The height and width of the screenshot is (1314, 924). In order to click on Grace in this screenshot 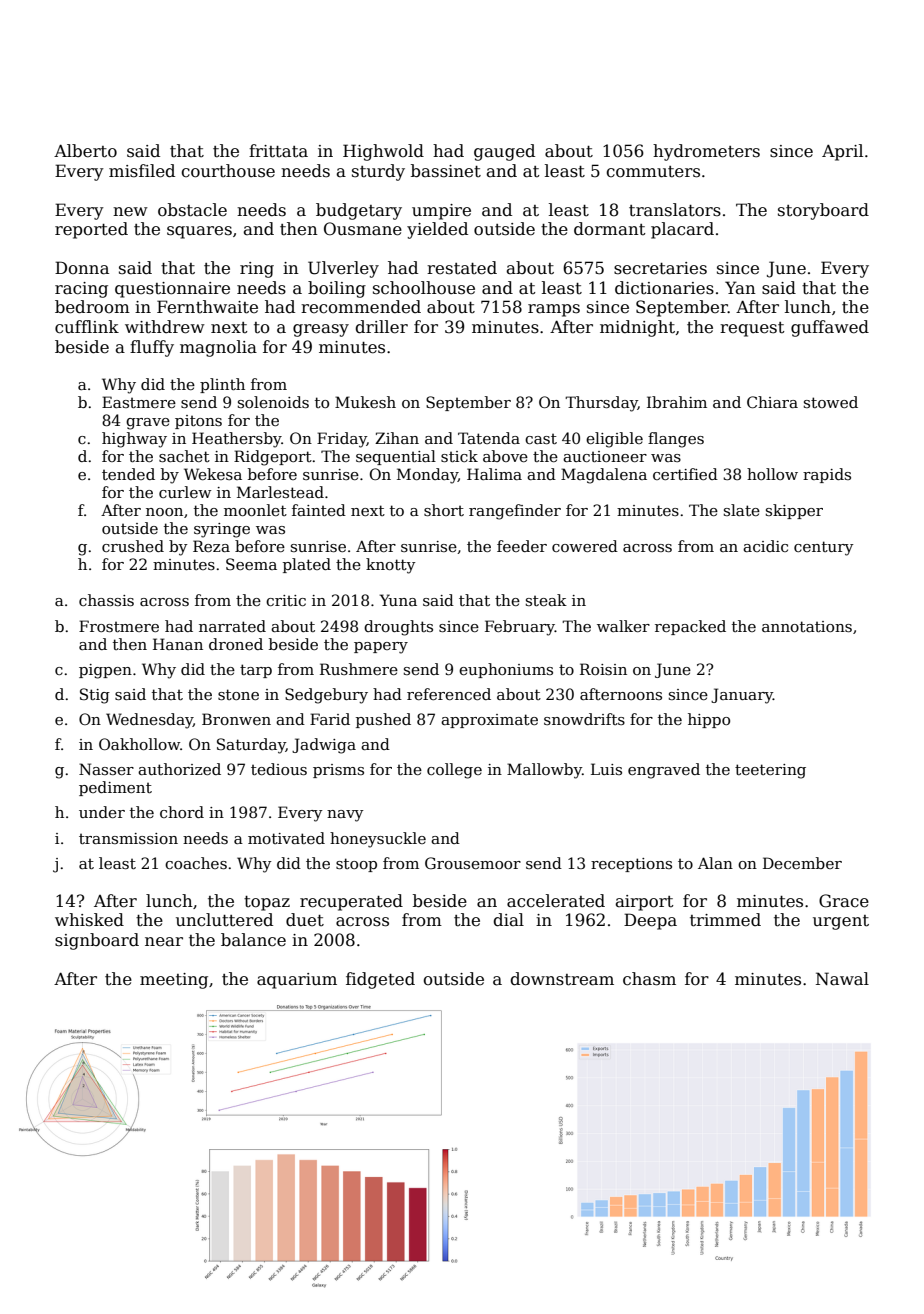, I will do `click(844, 901)`.
